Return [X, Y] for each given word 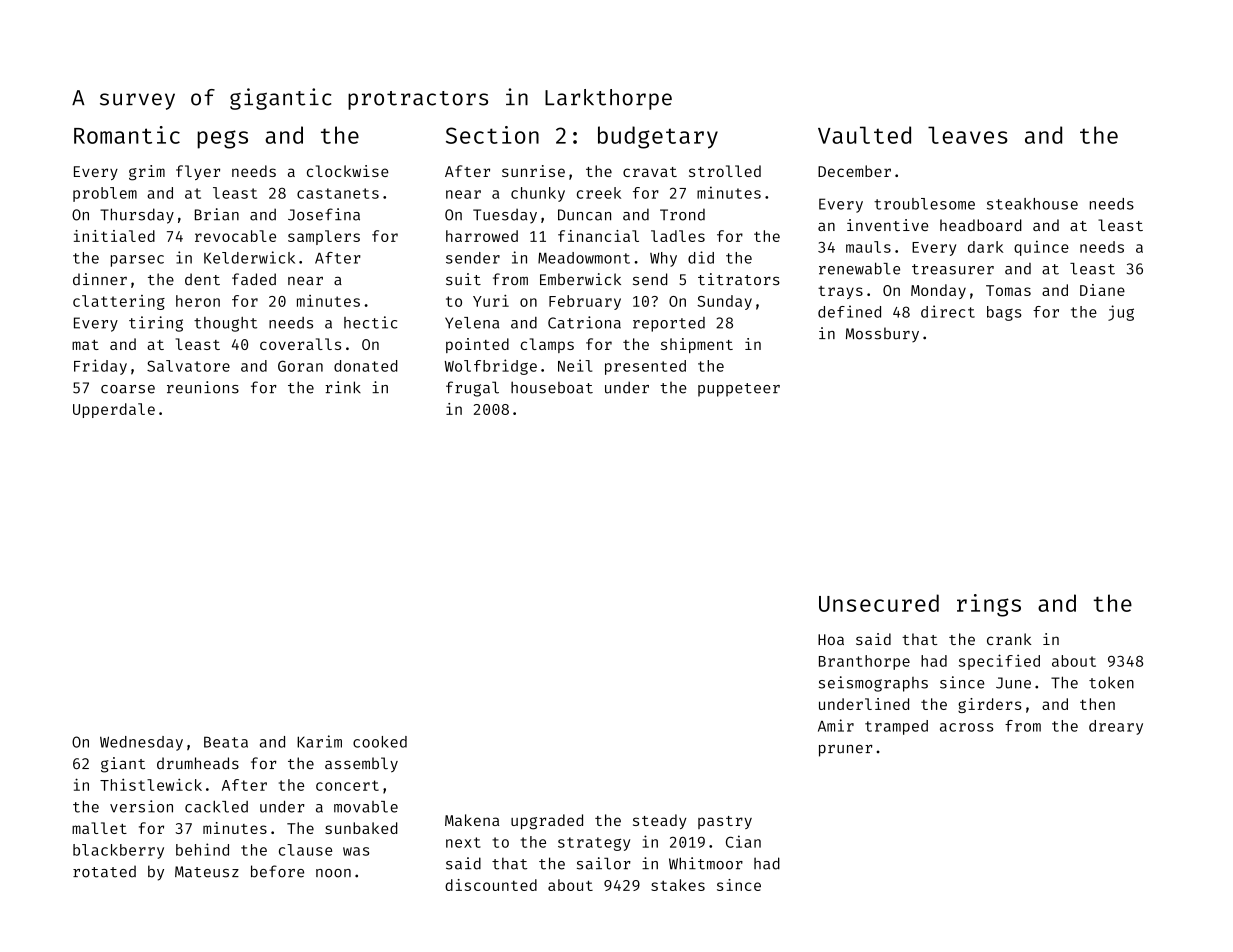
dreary [1116, 727]
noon [333, 873]
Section [492, 135]
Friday [100, 367]
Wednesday [141, 743]
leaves [968, 135]
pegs [222, 139]
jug [1121, 313]
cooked [380, 742]
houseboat [552, 387]
